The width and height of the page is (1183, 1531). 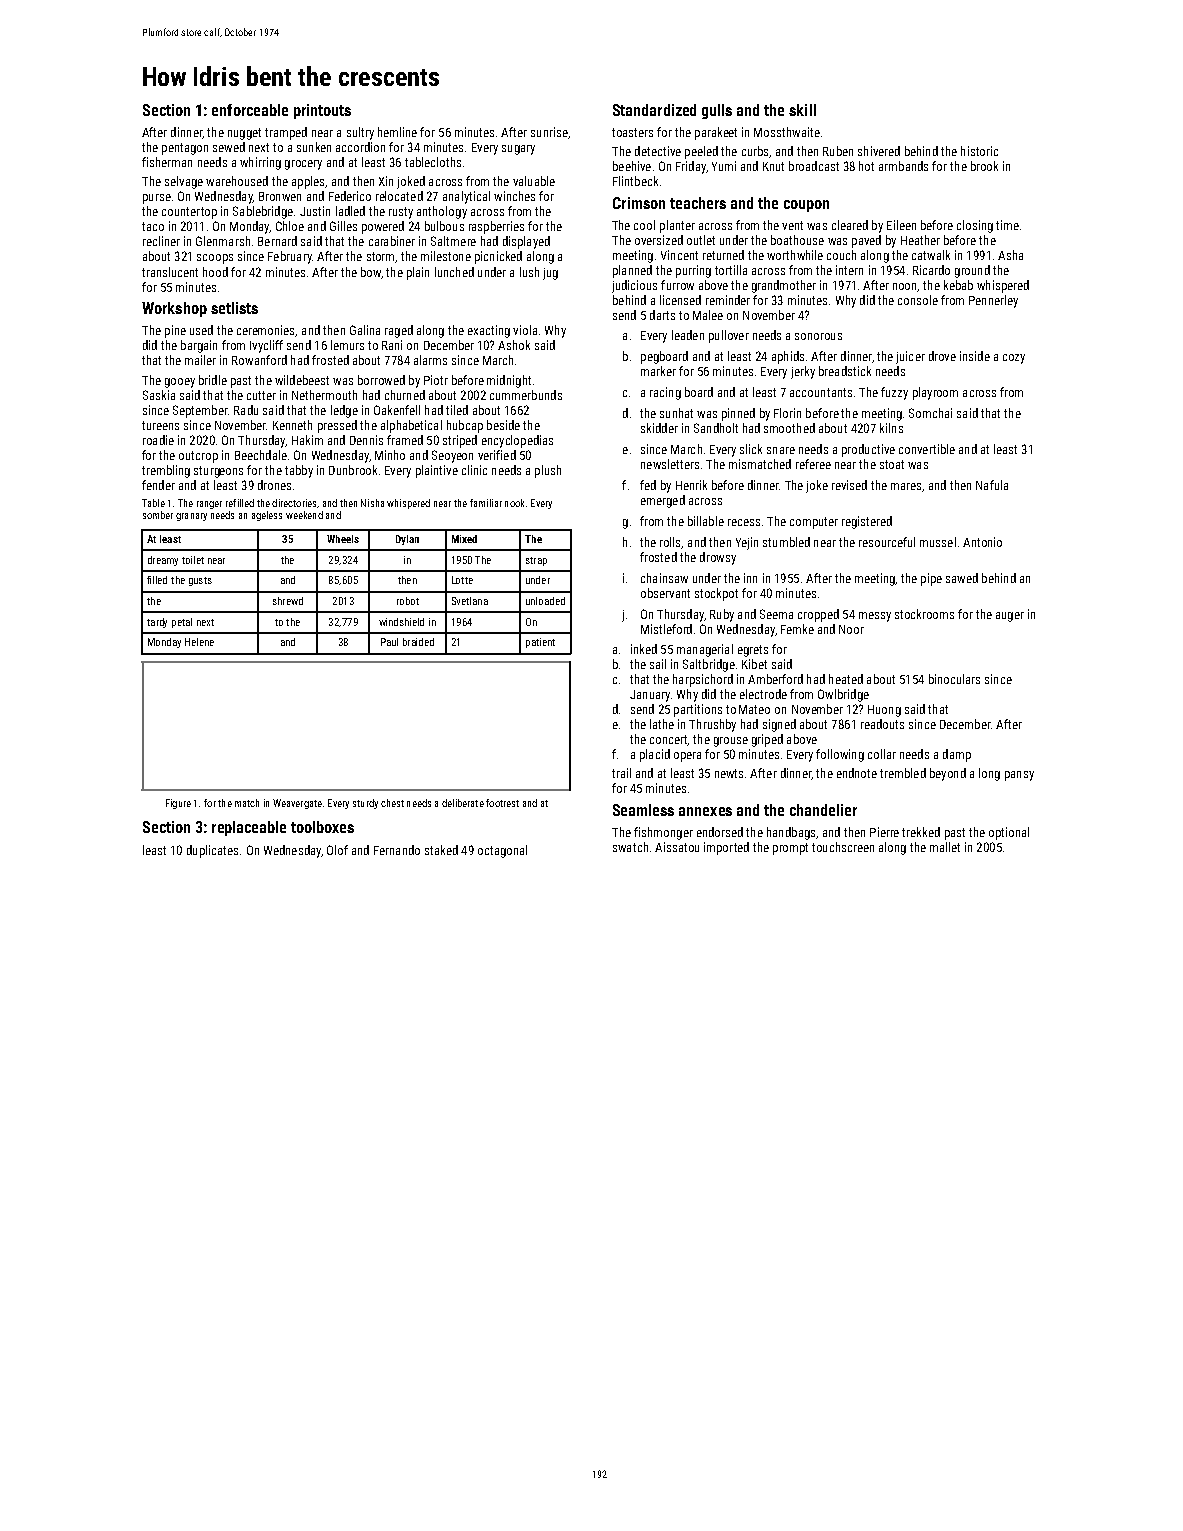 I want to click on toolboxes, so click(x=322, y=827).
